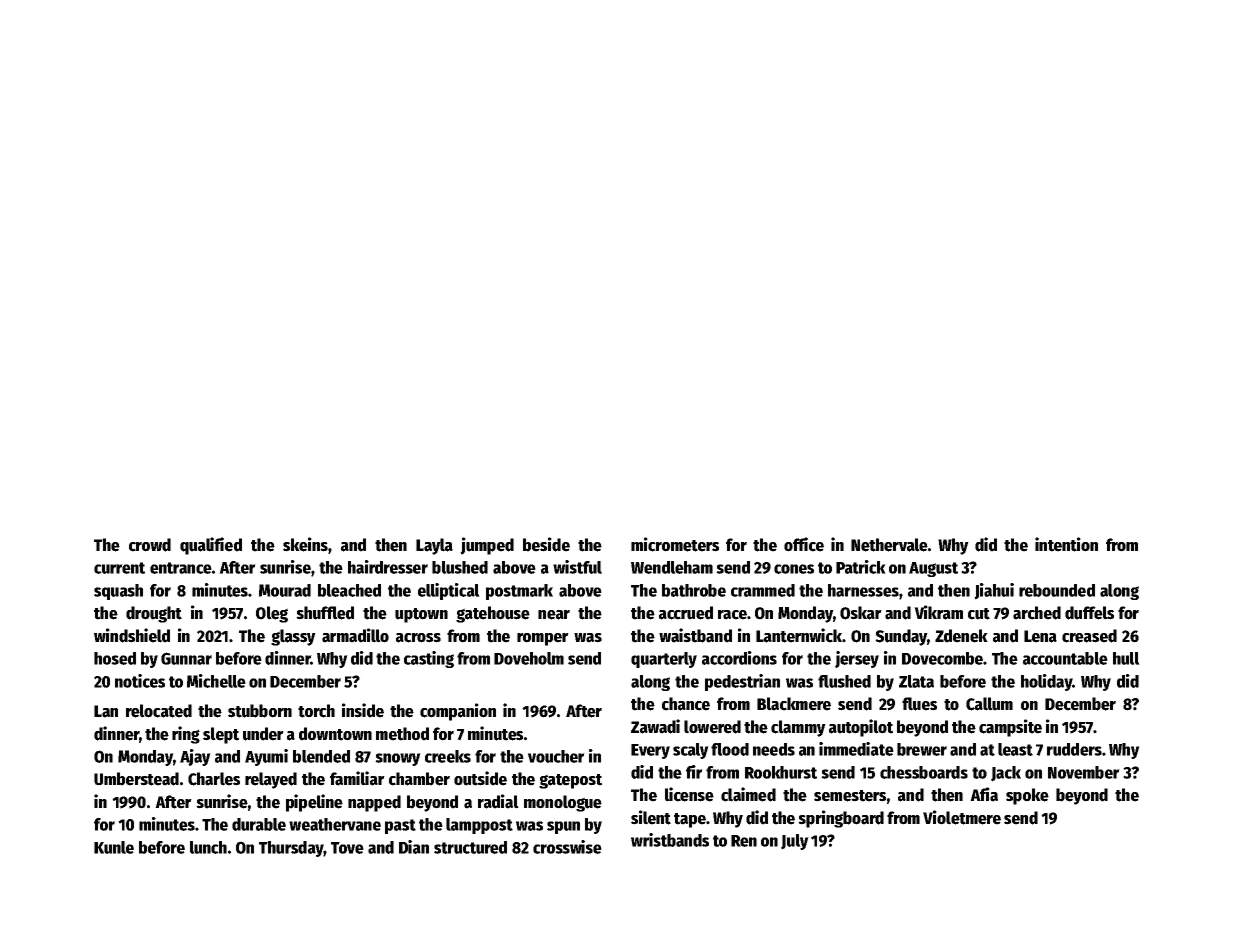 This page has width=1233, height=952. Describe the element at coordinates (804, 544) in the page. I see `office` at that location.
